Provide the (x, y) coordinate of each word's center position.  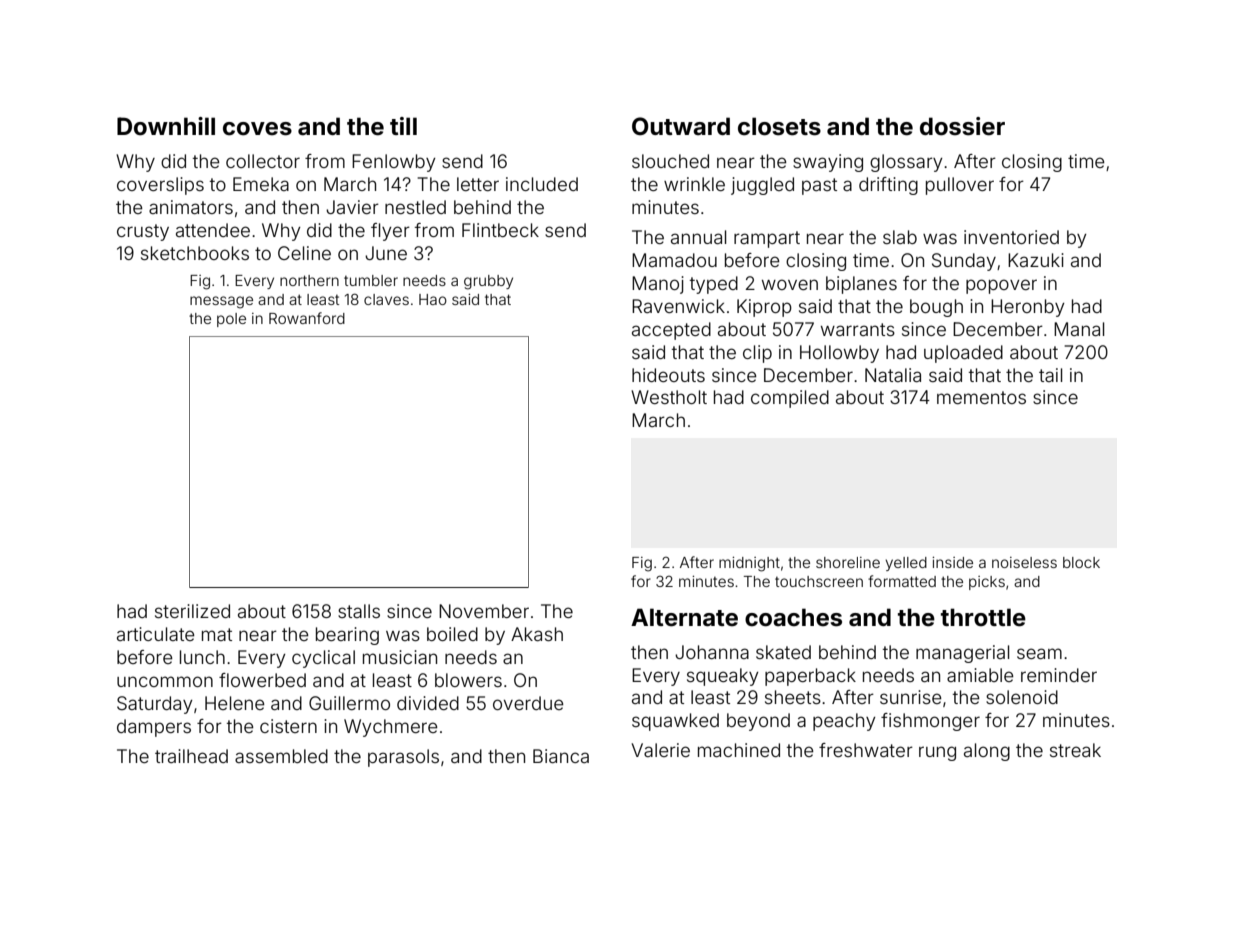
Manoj (658, 285)
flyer (390, 232)
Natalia (893, 375)
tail (1050, 375)
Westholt (669, 397)
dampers (154, 728)
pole (231, 320)
